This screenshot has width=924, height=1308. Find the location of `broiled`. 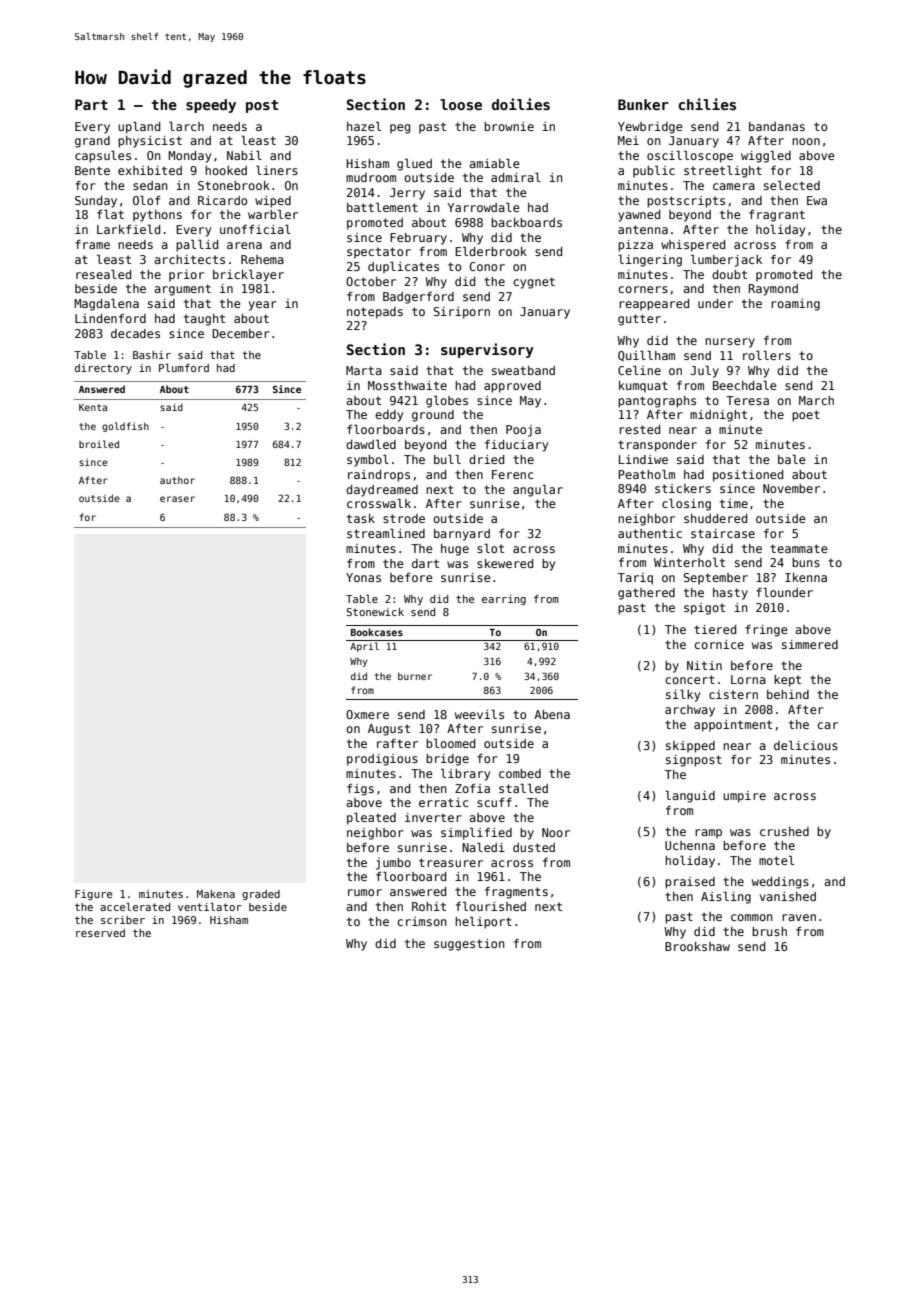

broiled is located at coordinates (99, 444).
